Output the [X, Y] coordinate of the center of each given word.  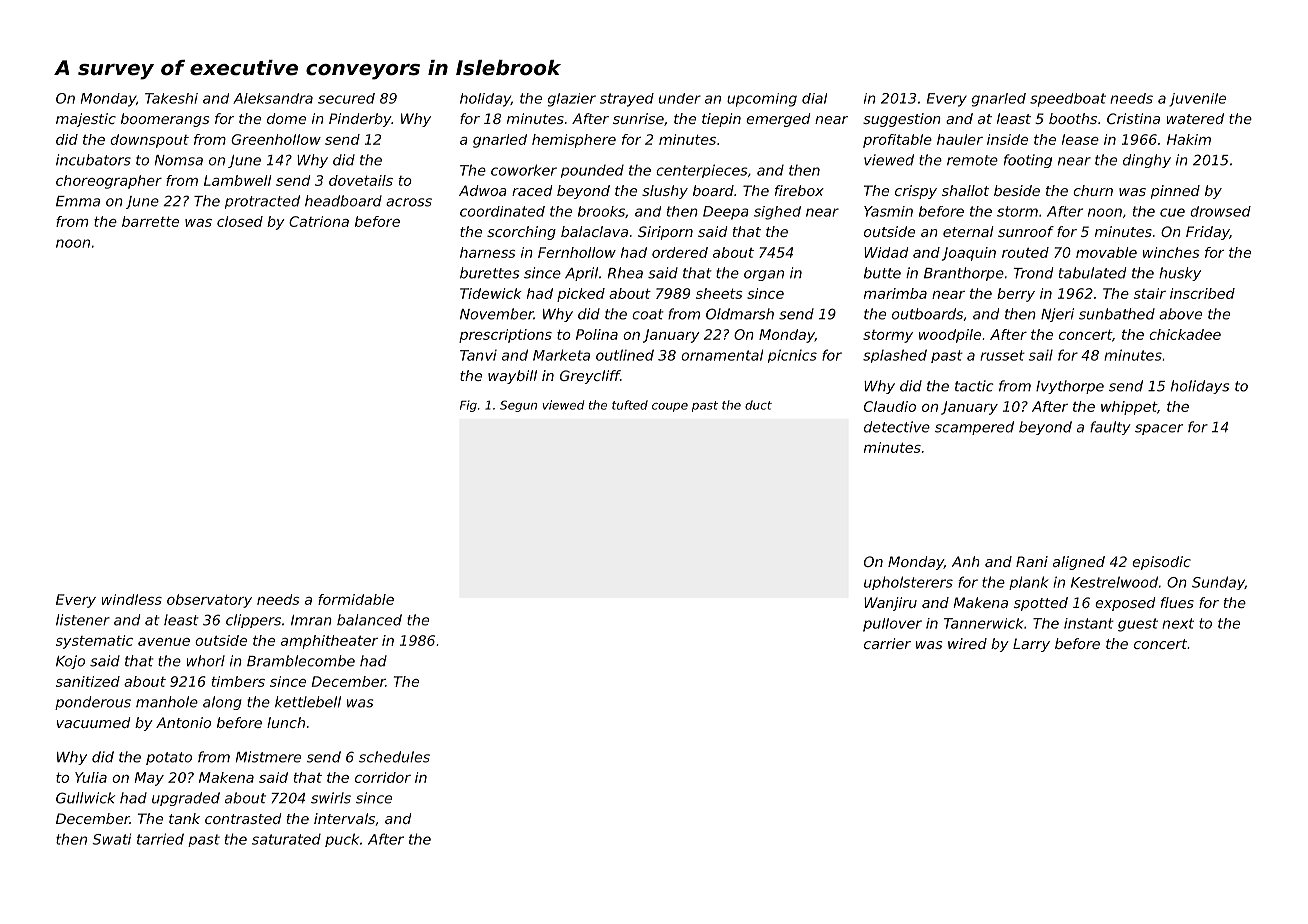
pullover [892, 625]
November [497, 314]
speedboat [1068, 100]
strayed [627, 100]
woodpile [950, 336]
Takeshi [171, 98]
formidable [356, 599]
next [1178, 623]
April [581, 274]
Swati [111, 839]
